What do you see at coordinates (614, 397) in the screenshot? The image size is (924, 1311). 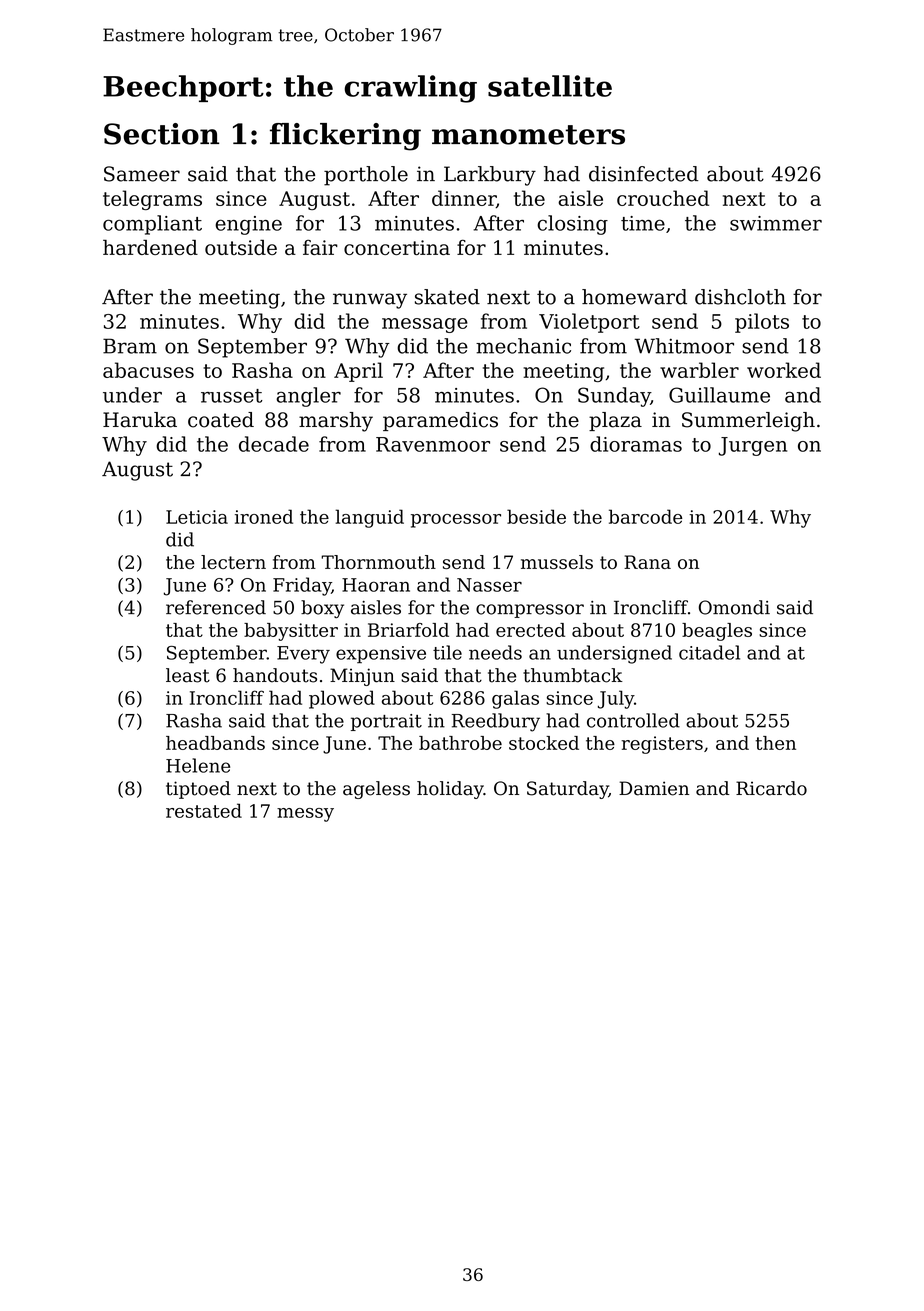 I see `Sunday` at bounding box center [614, 397].
